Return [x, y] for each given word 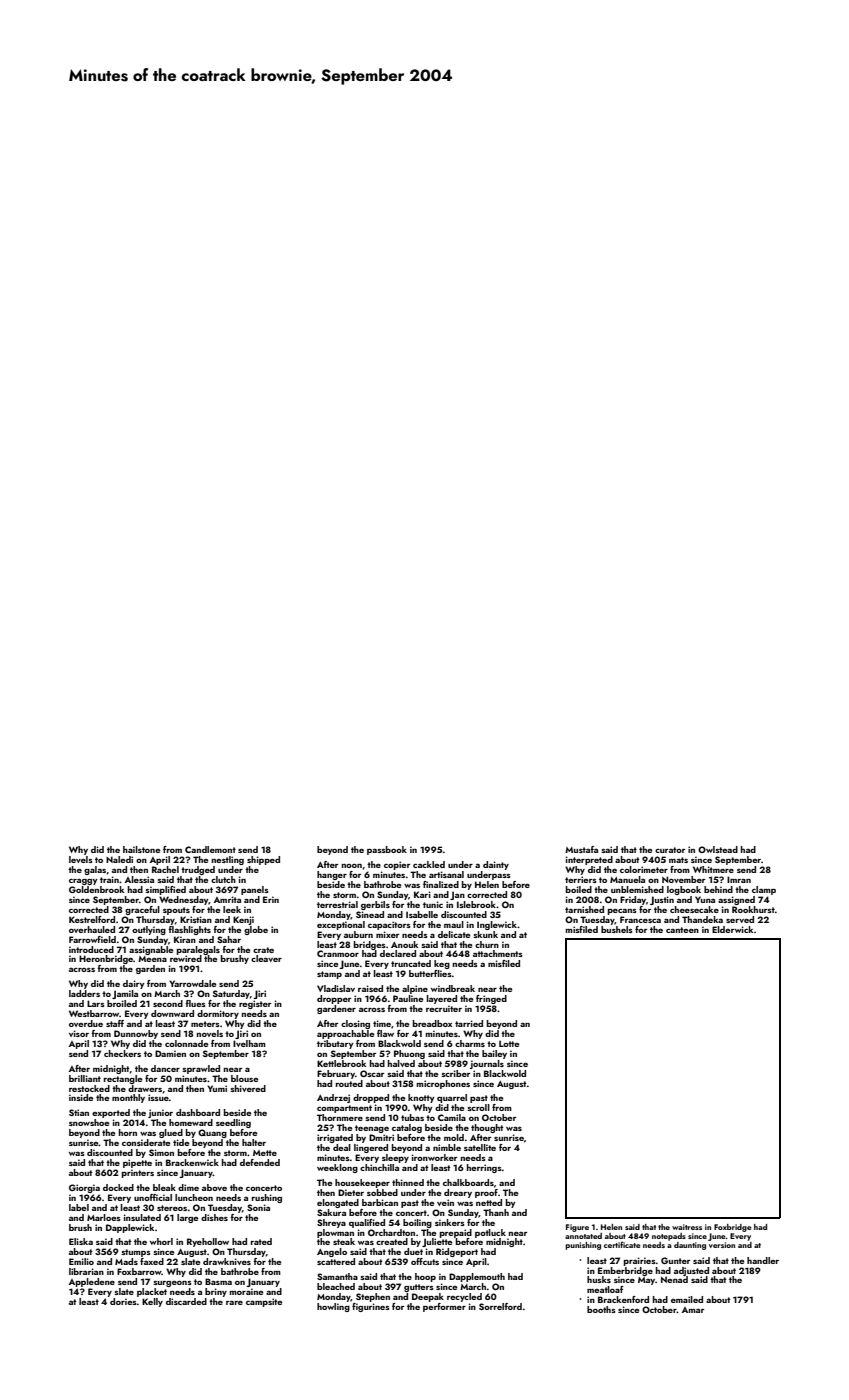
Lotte [509, 1043]
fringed [491, 999]
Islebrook [476, 904]
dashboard [198, 1112]
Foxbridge [733, 1228]
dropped [371, 1098]
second [168, 1003]
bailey [494, 1054]
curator [670, 850]
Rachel [165, 869]
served [740, 919]
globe [256, 930]
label [79, 1207]
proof [486, 1193]
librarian [86, 1271]
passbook [387, 850]
